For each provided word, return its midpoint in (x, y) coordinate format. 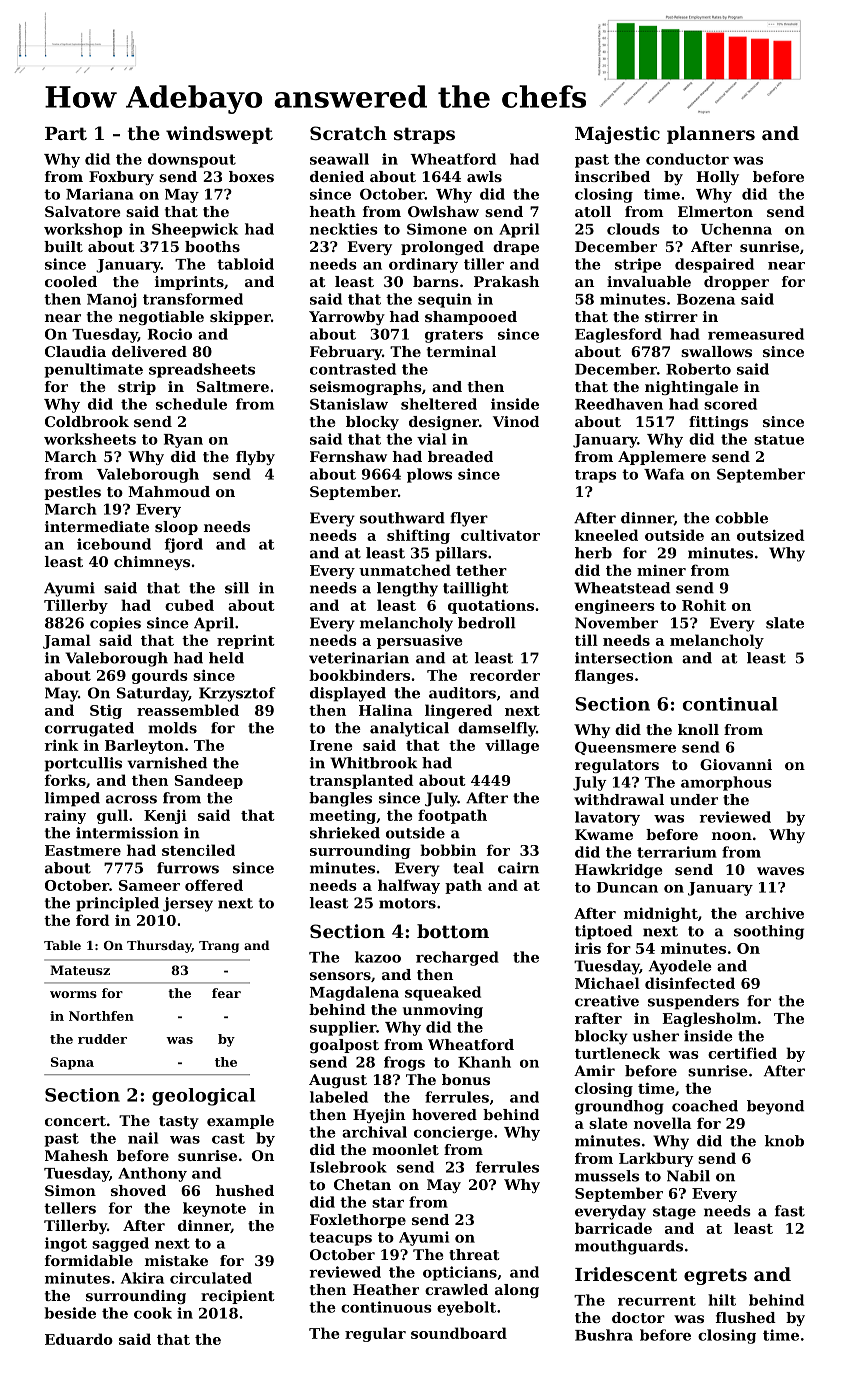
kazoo (378, 957)
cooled (71, 281)
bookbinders (359, 675)
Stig (106, 712)
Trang (219, 947)
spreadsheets (202, 370)
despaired (714, 265)
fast (790, 1211)
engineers (615, 607)
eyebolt (466, 1308)
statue (779, 440)
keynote (214, 1209)
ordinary (423, 265)
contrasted (353, 369)
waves (780, 871)
